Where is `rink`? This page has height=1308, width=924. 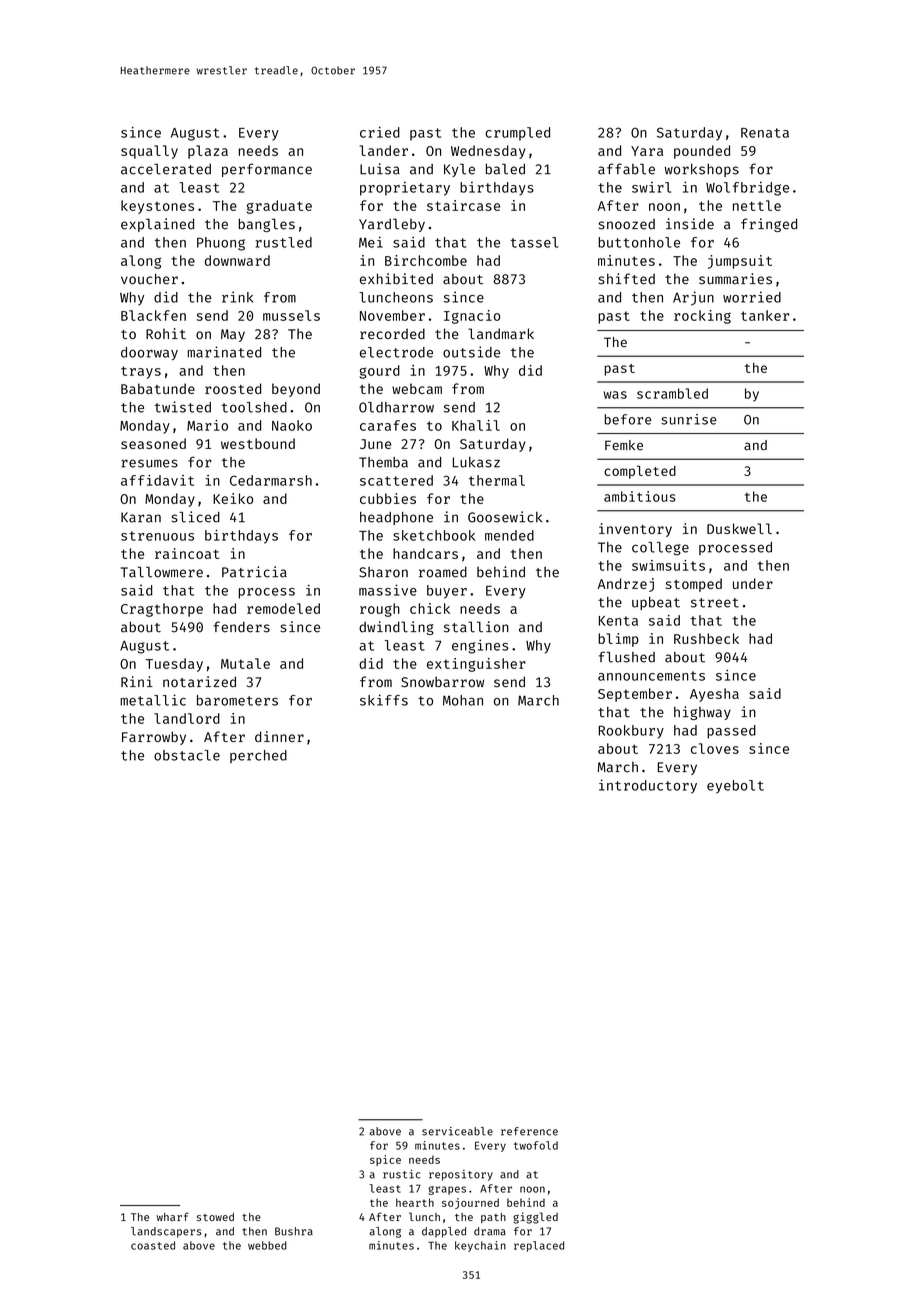
rink is located at coordinates (237, 297).
